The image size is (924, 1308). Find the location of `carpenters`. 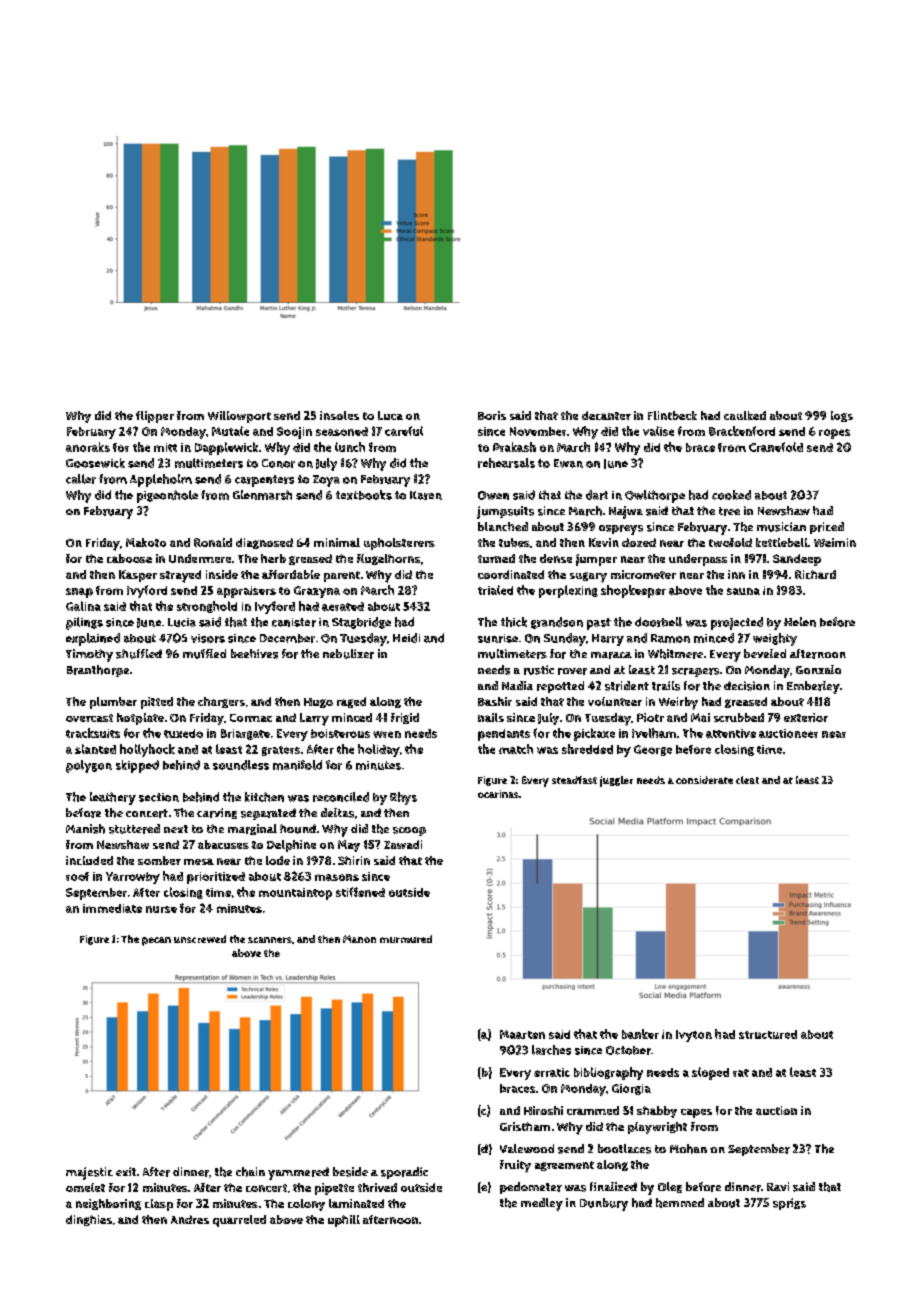

carpenters is located at coordinates (264, 481).
